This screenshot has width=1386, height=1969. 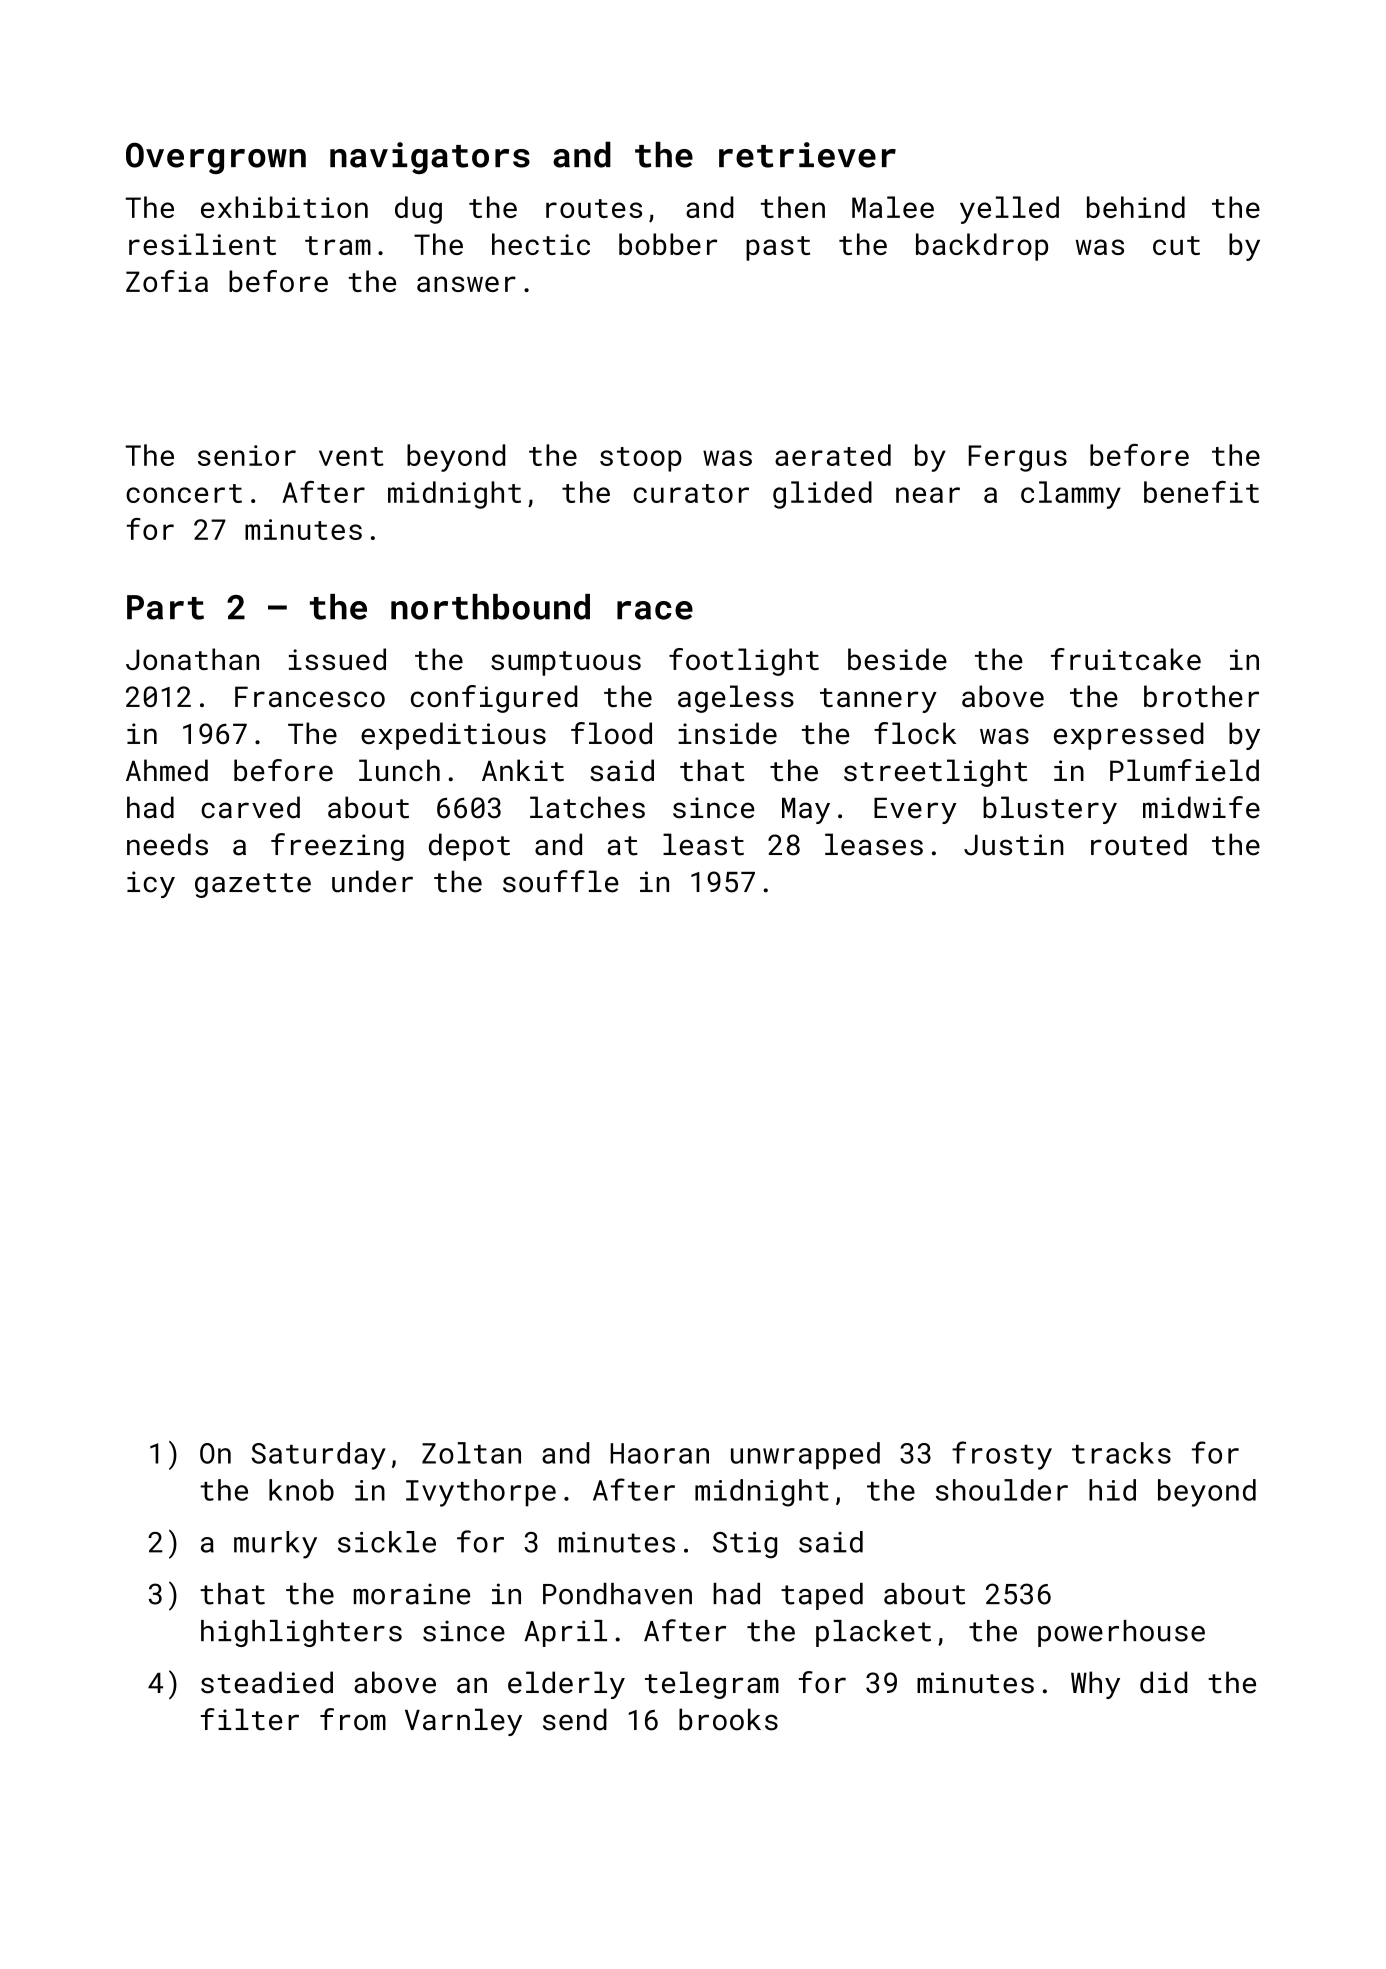 What do you see at coordinates (878, 700) in the screenshot?
I see `tannery` at bounding box center [878, 700].
